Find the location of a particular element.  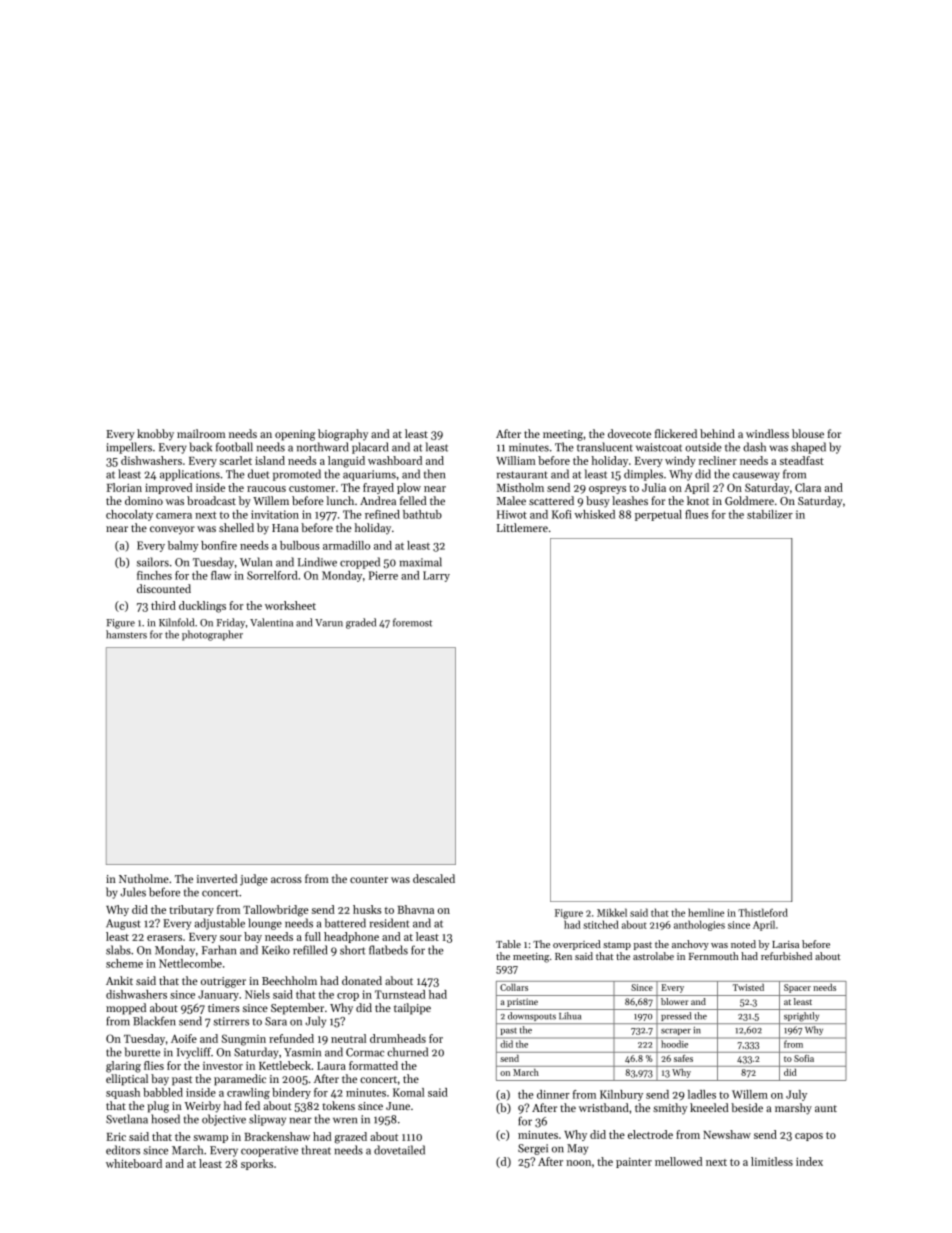

dovecote is located at coordinates (629, 433).
